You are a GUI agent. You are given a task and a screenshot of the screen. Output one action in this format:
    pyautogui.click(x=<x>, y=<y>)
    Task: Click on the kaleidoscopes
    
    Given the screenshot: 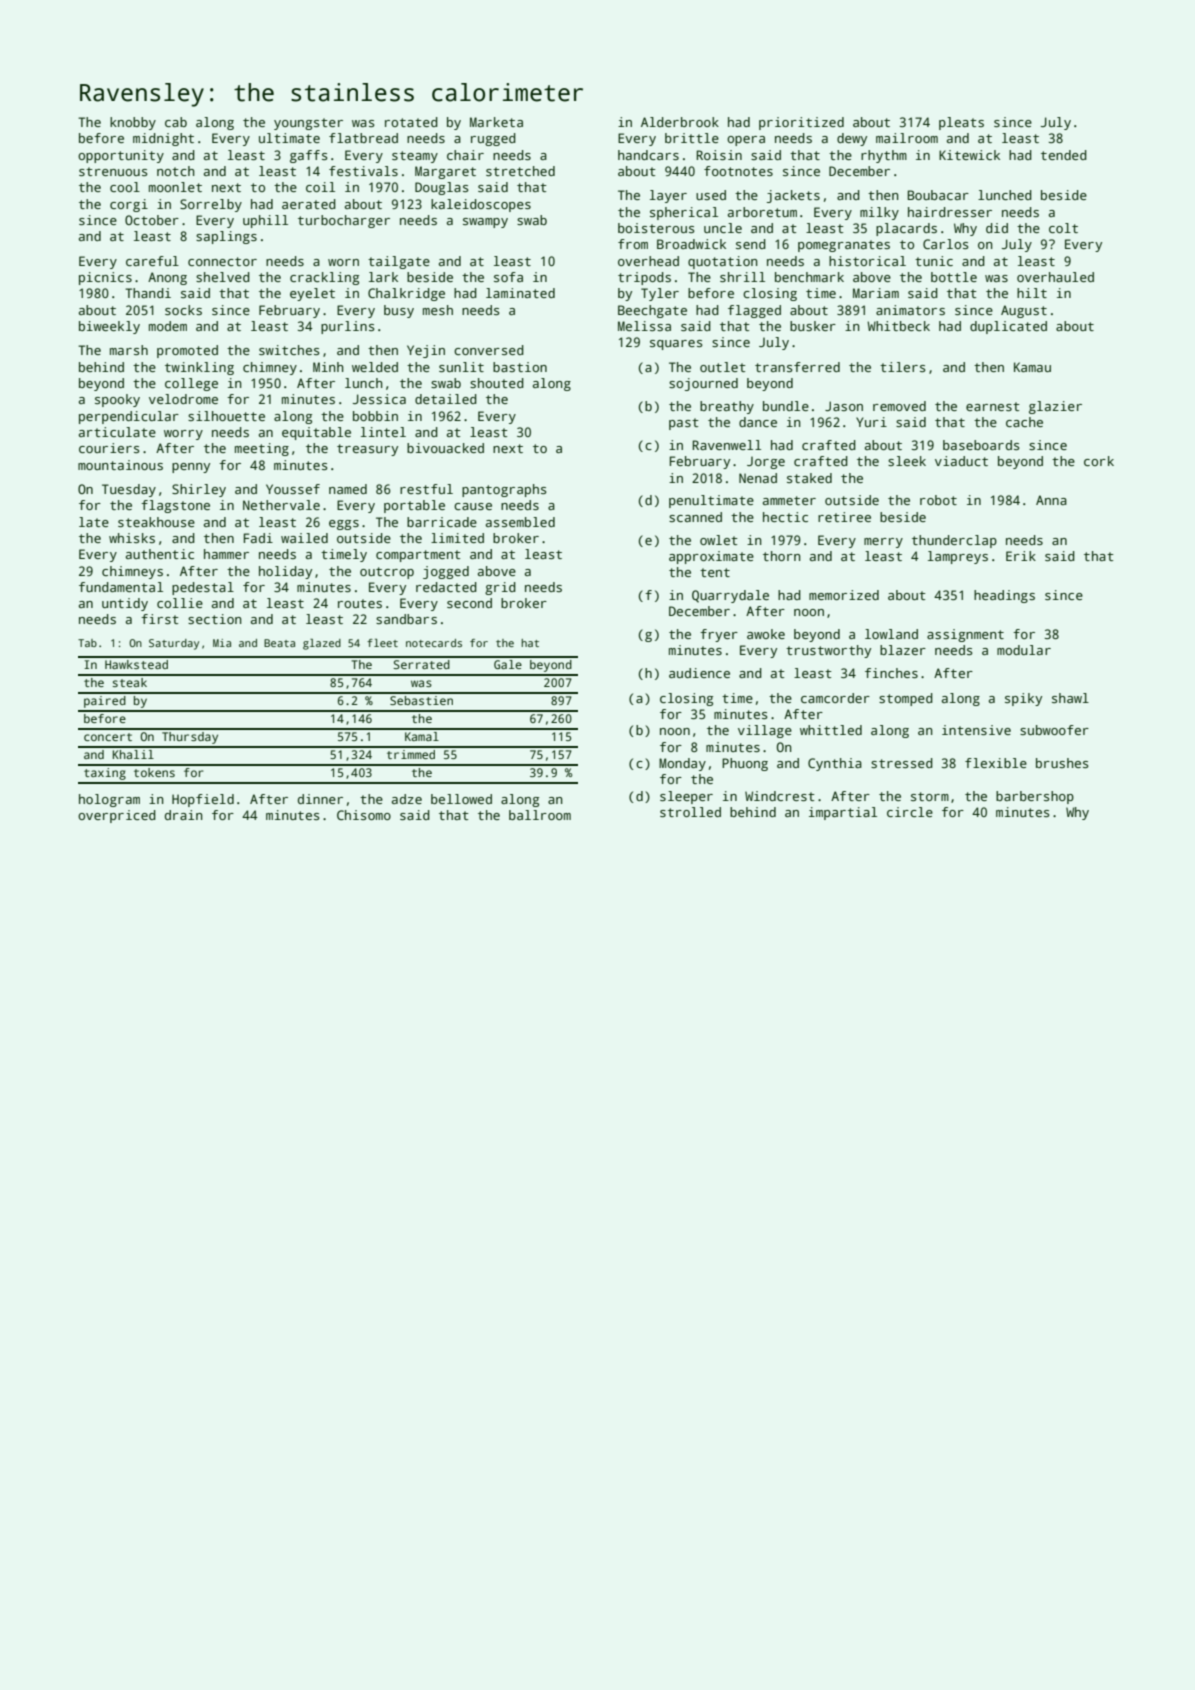 What is the action you would take?
    pyautogui.click(x=481, y=205)
